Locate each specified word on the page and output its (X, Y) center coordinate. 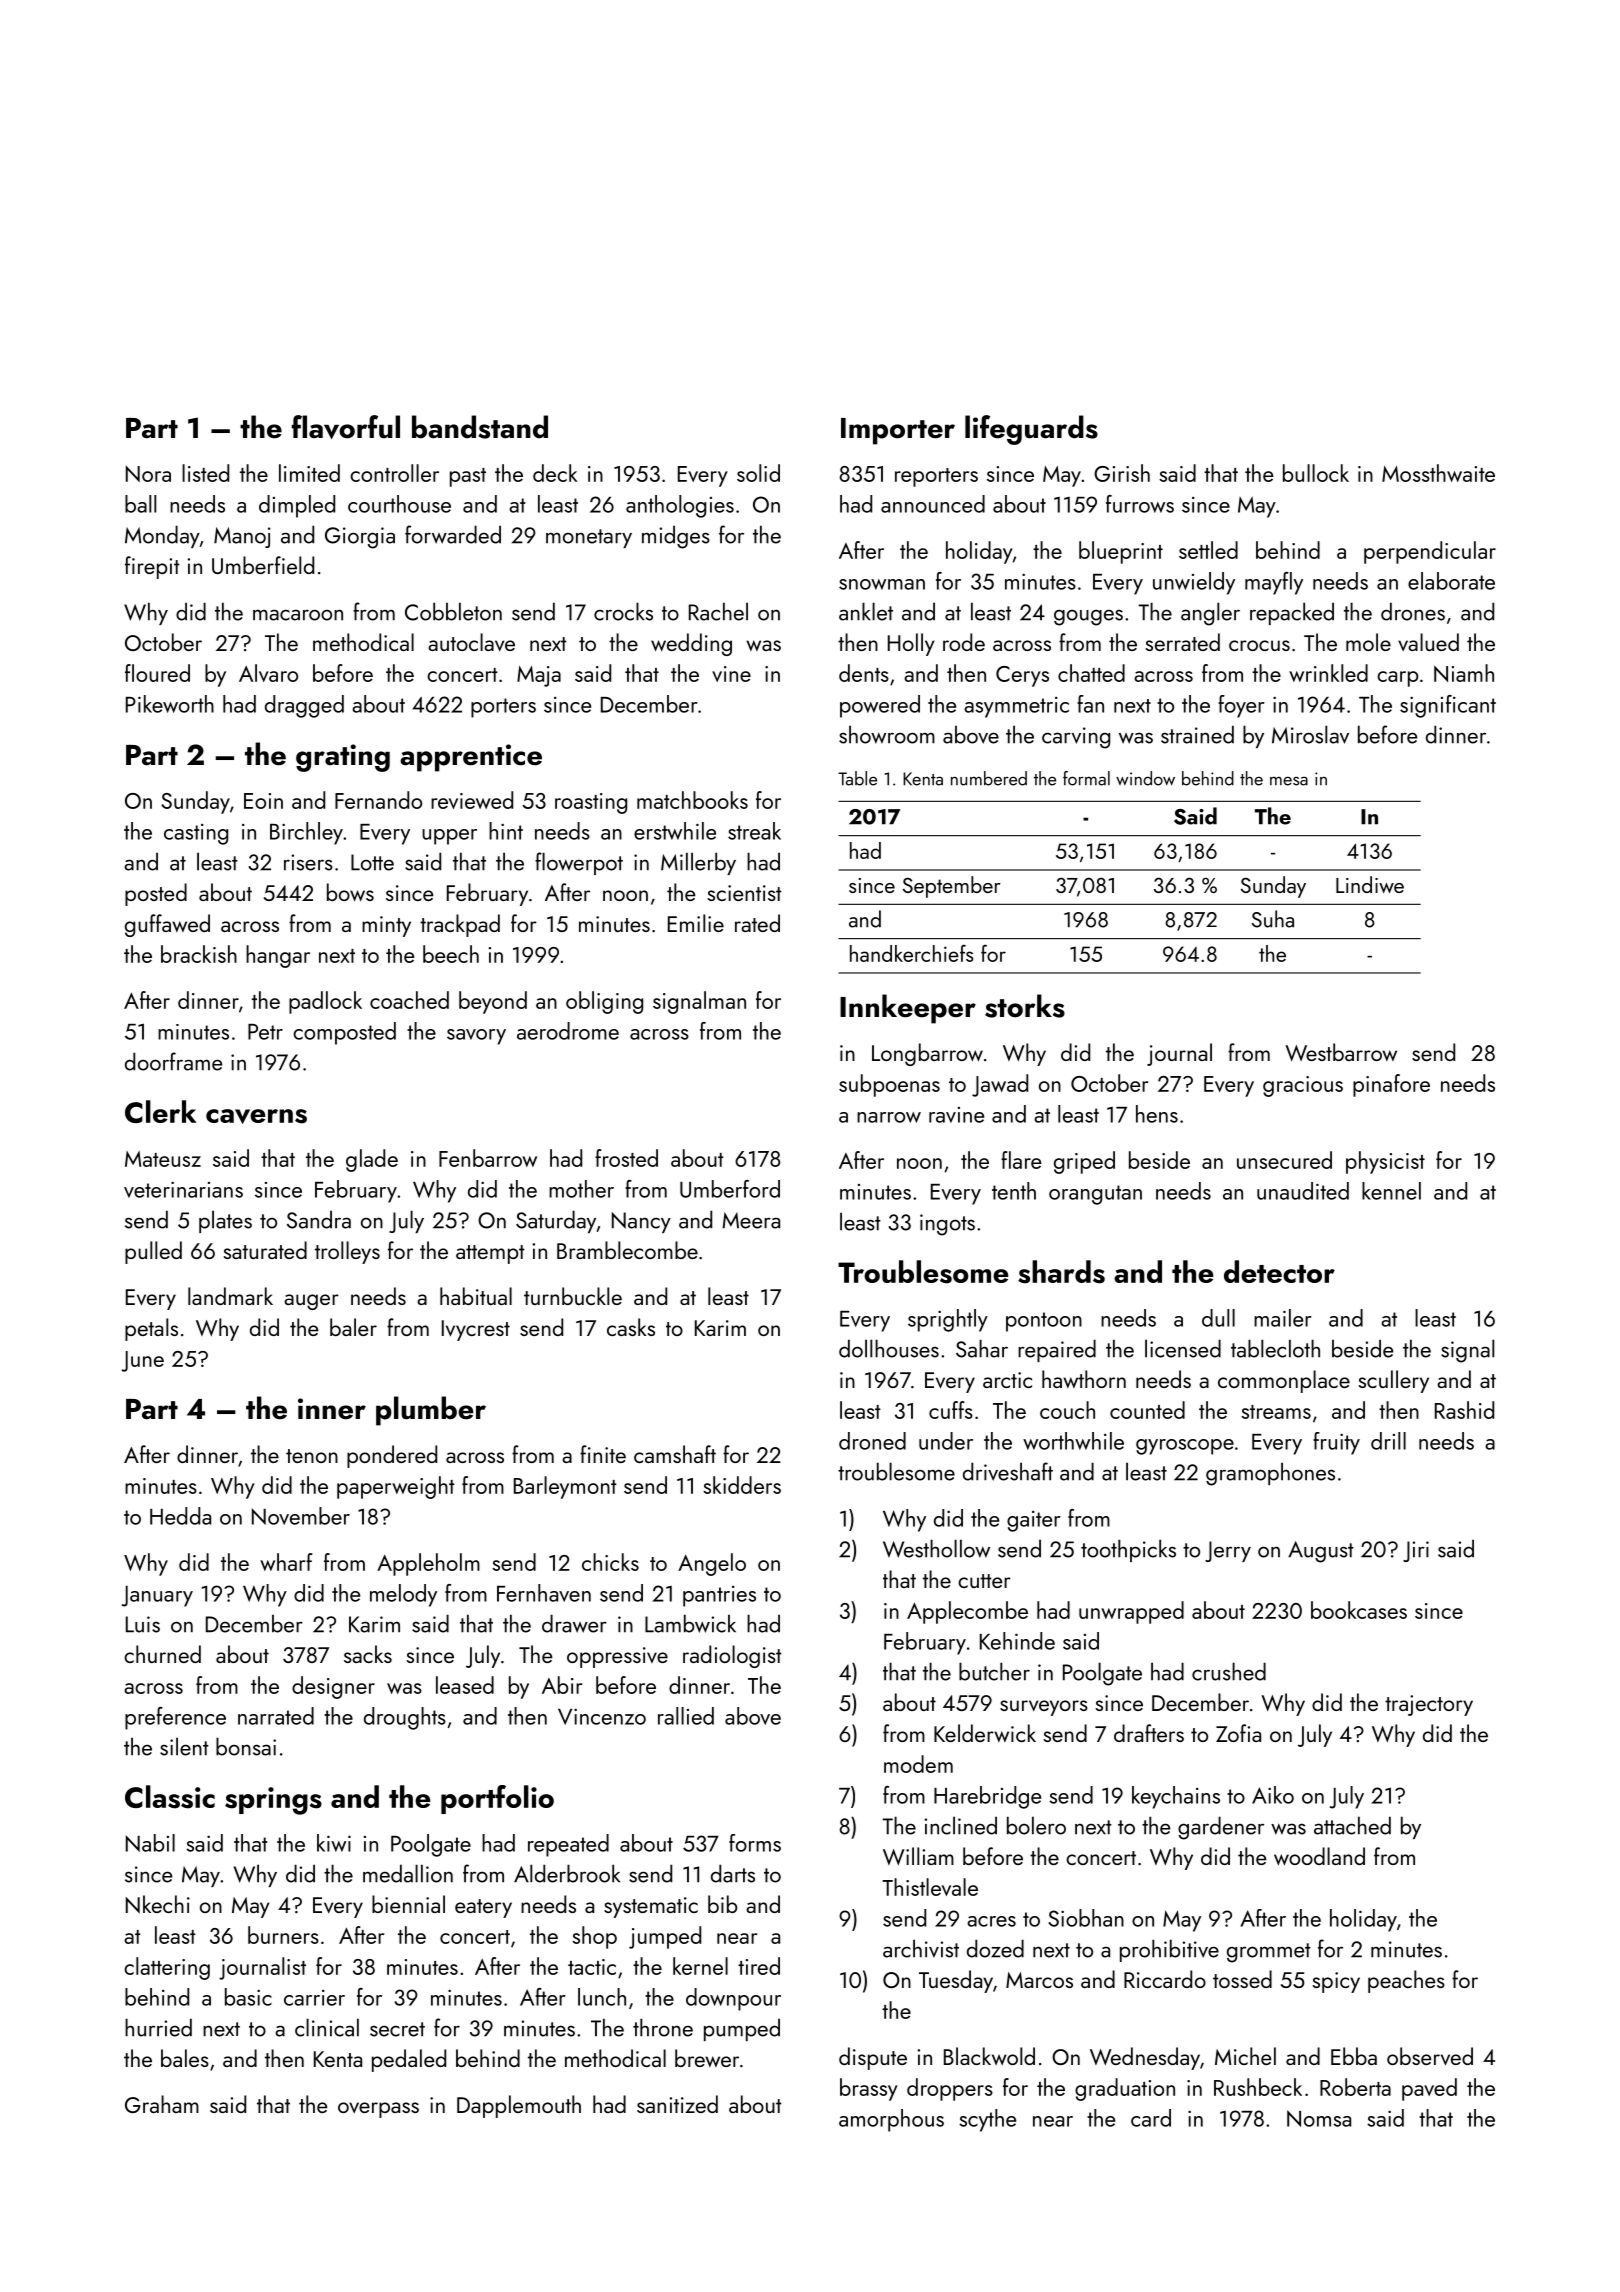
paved (1429, 2089)
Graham (162, 2104)
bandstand (480, 427)
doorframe (173, 1061)
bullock (1316, 473)
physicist (1385, 1162)
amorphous (891, 2120)
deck (555, 473)
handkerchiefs (911, 953)
